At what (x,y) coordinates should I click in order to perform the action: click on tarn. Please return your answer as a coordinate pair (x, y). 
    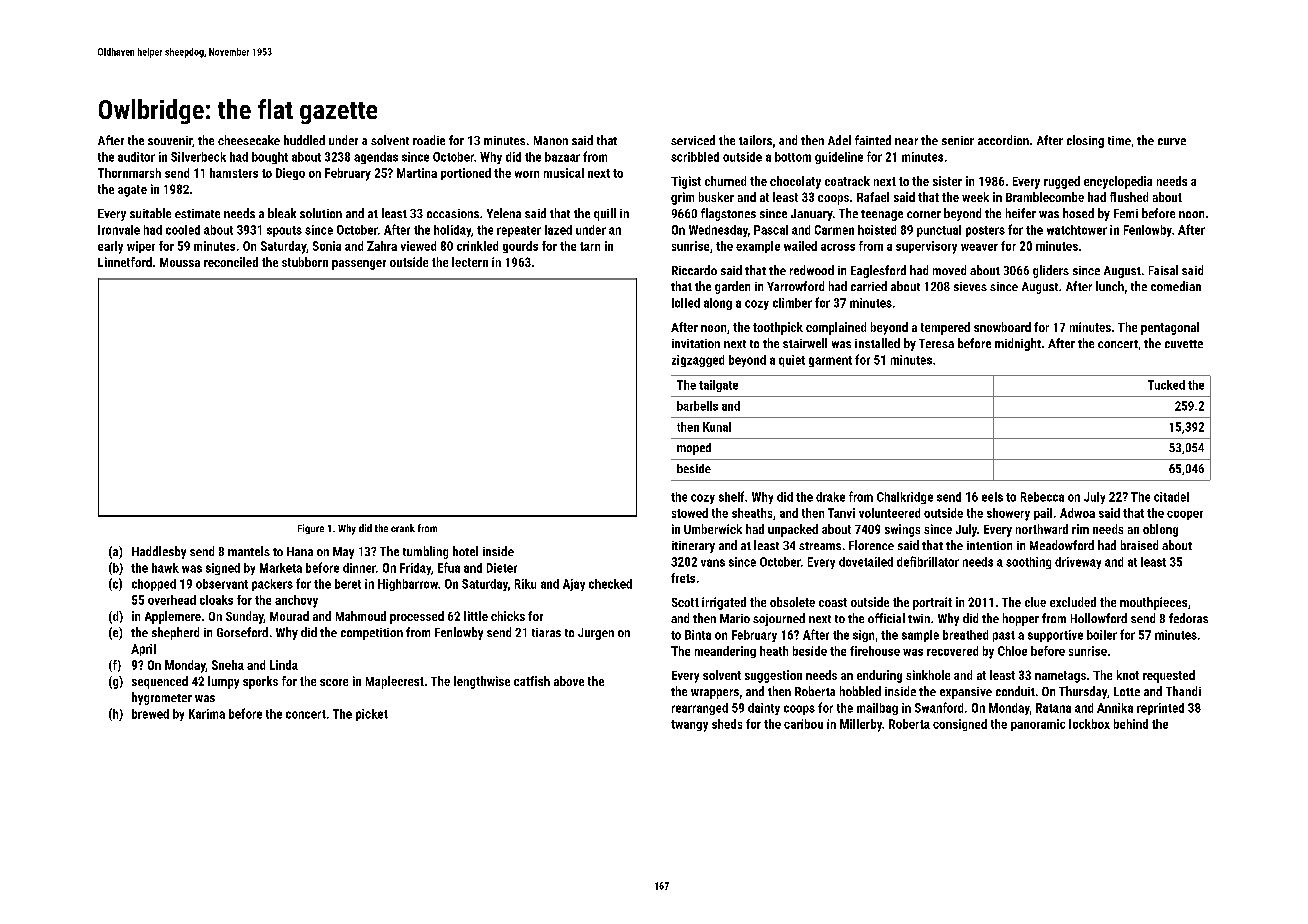
    Looking at the image, I should click on (590, 246).
